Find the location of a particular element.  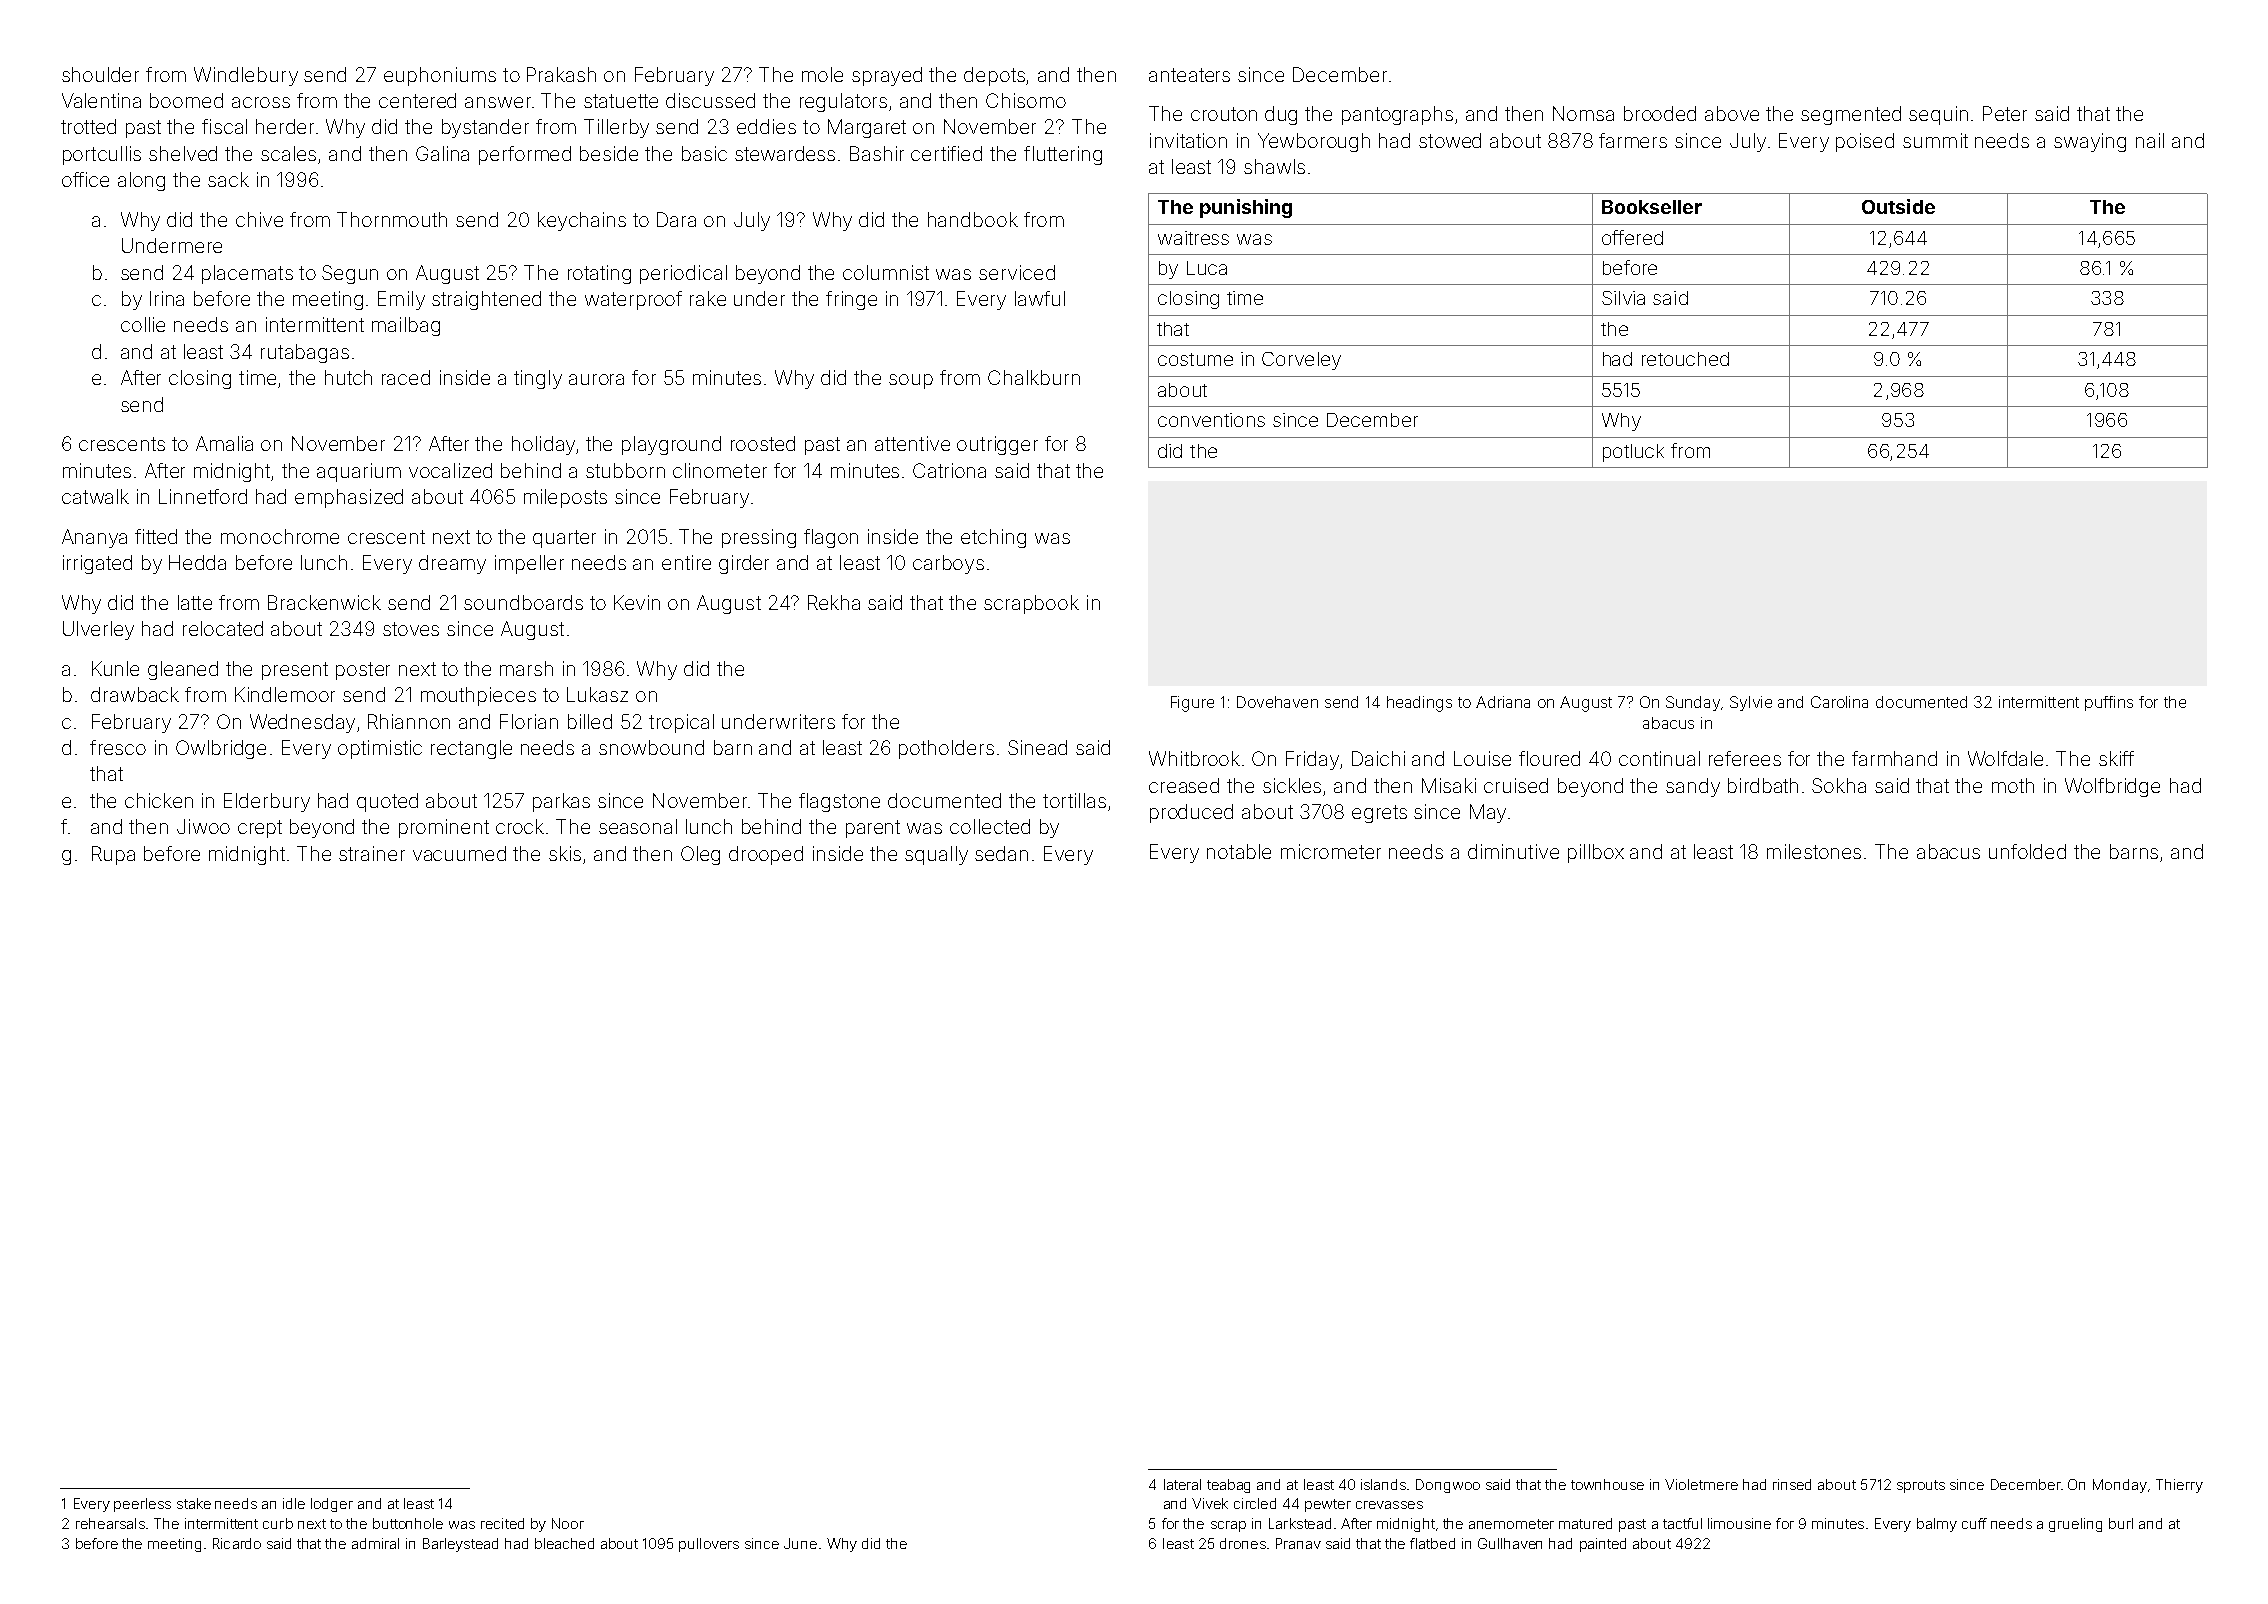

vacuumed is located at coordinates (459, 853).
